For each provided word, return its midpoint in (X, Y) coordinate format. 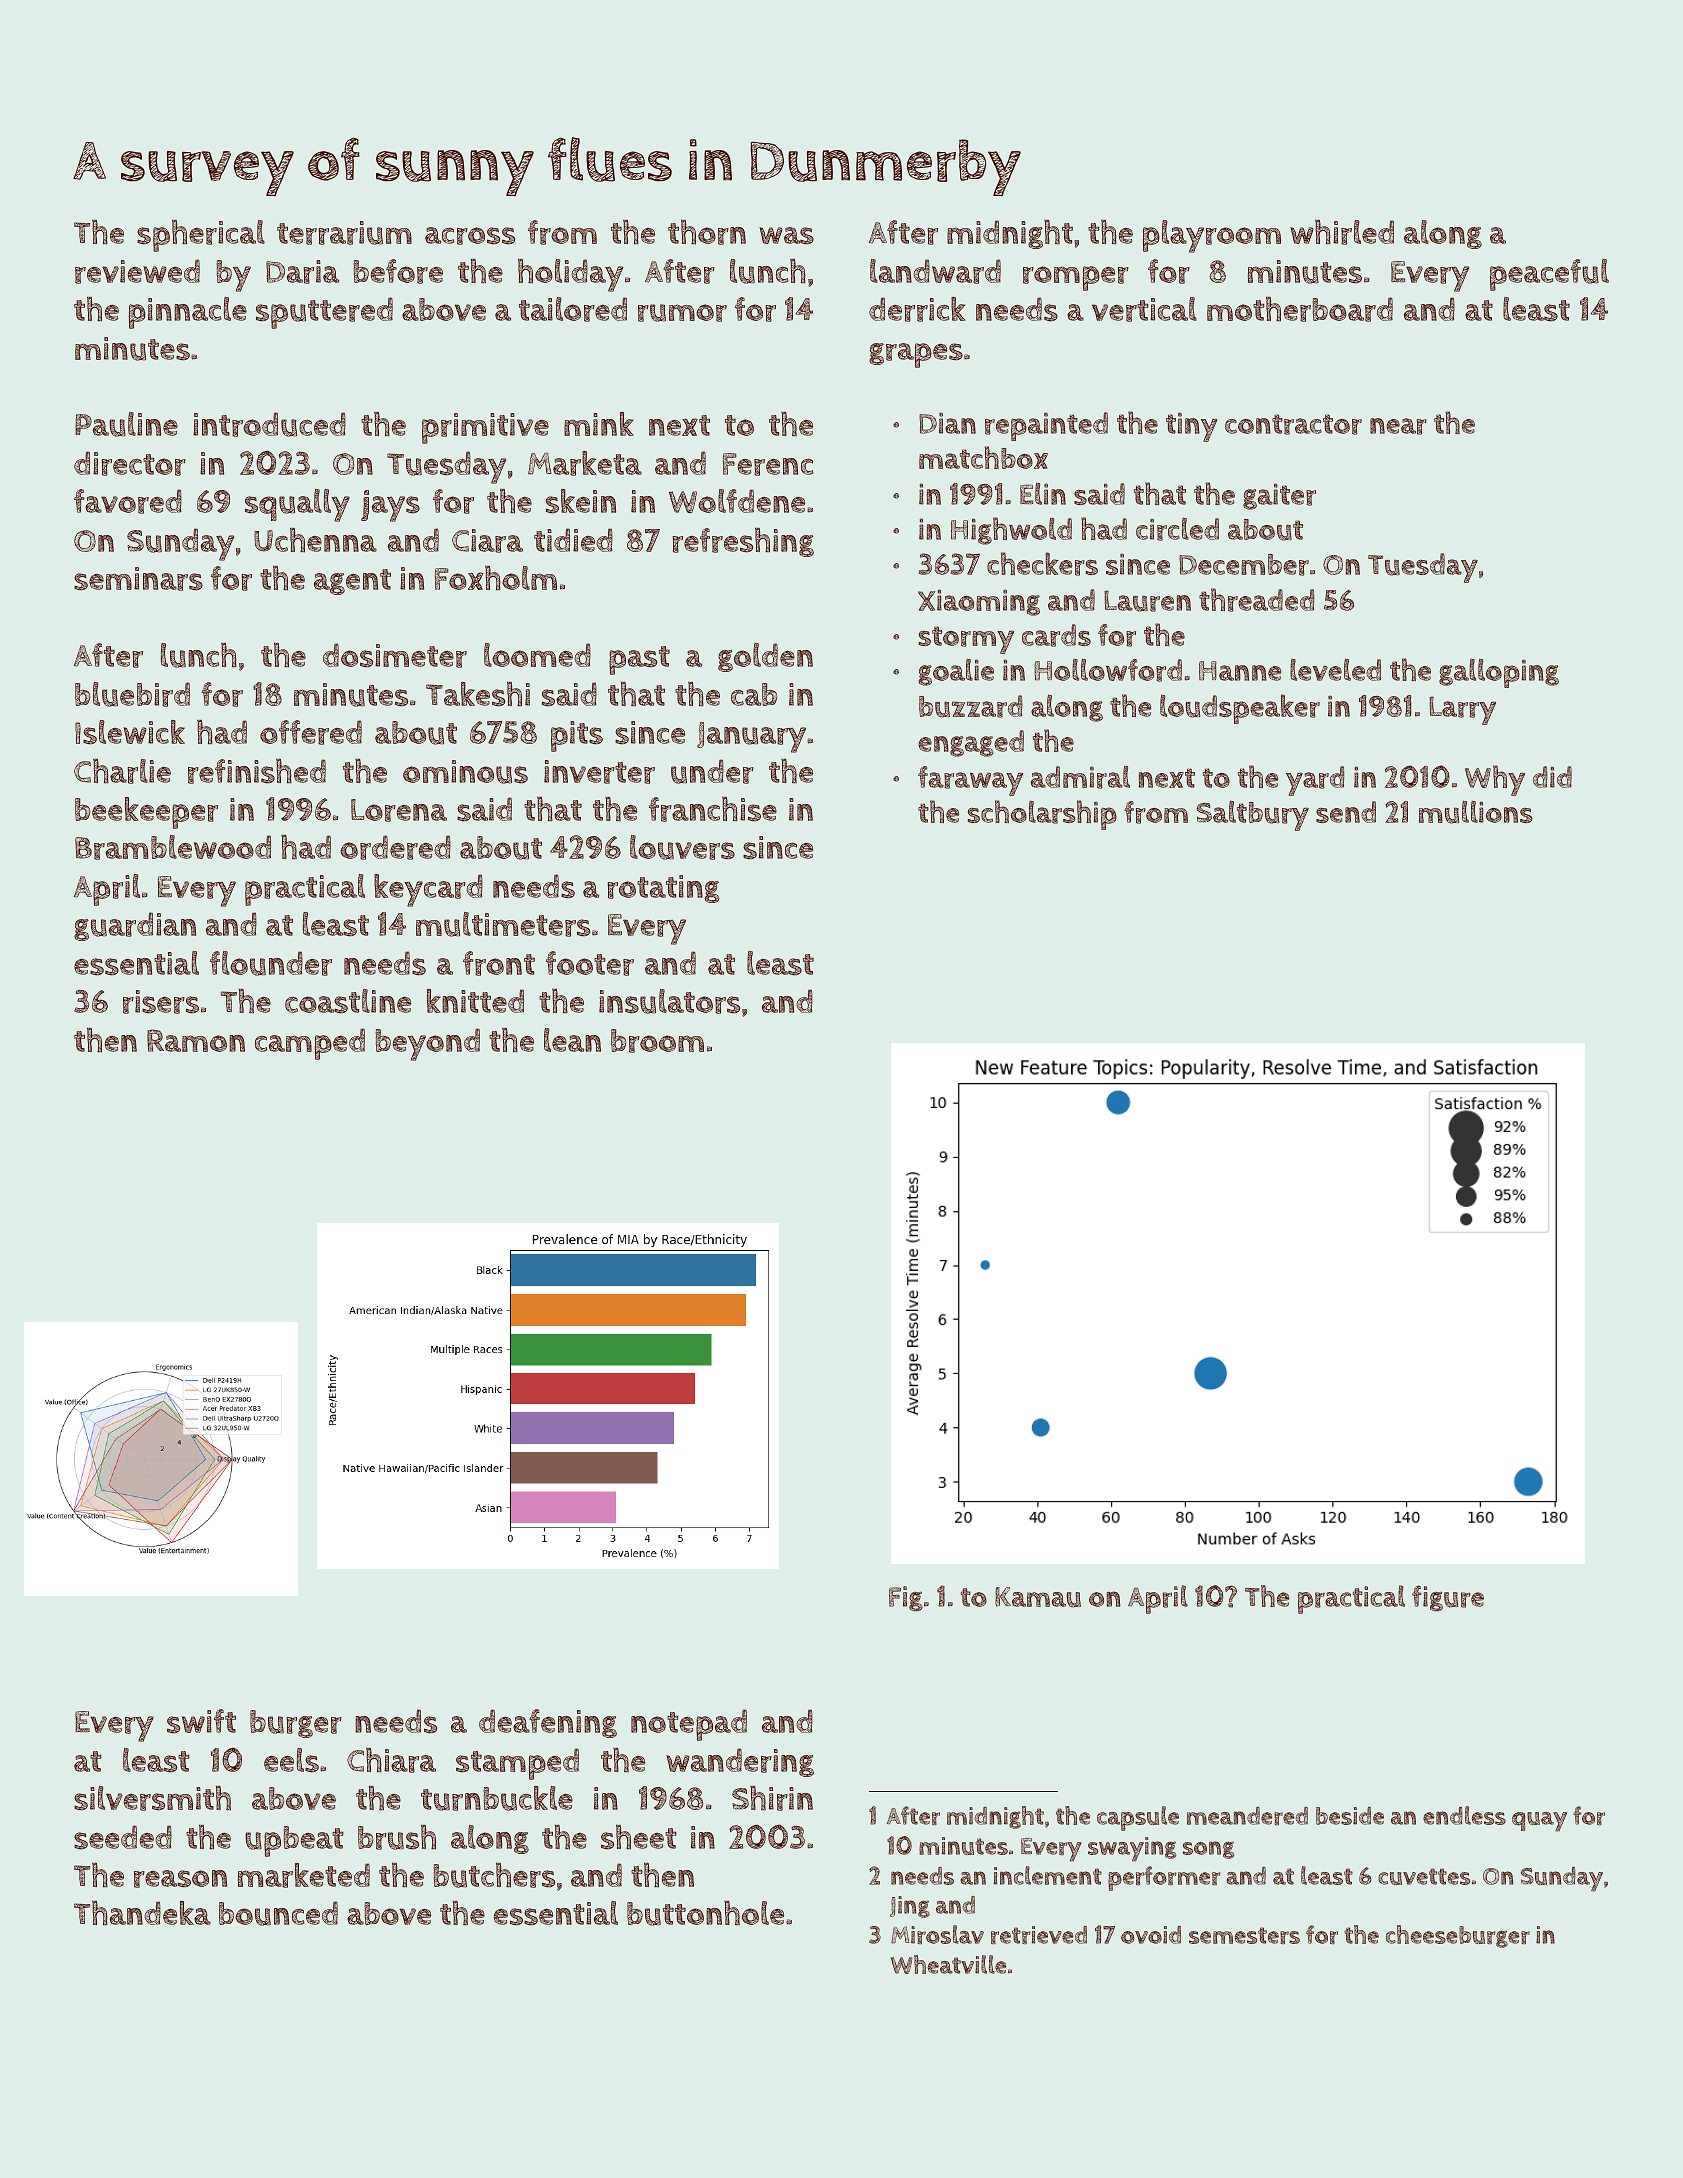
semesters (1244, 1935)
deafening (548, 1723)
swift (201, 1721)
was (786, 236)
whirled (1342, 232)
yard (1315, 781)
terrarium (344, 233)
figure (1448, 1598)
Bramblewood (173, 847)
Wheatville (949, 1964)
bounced (278, 1913)
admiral (1080, 777)
